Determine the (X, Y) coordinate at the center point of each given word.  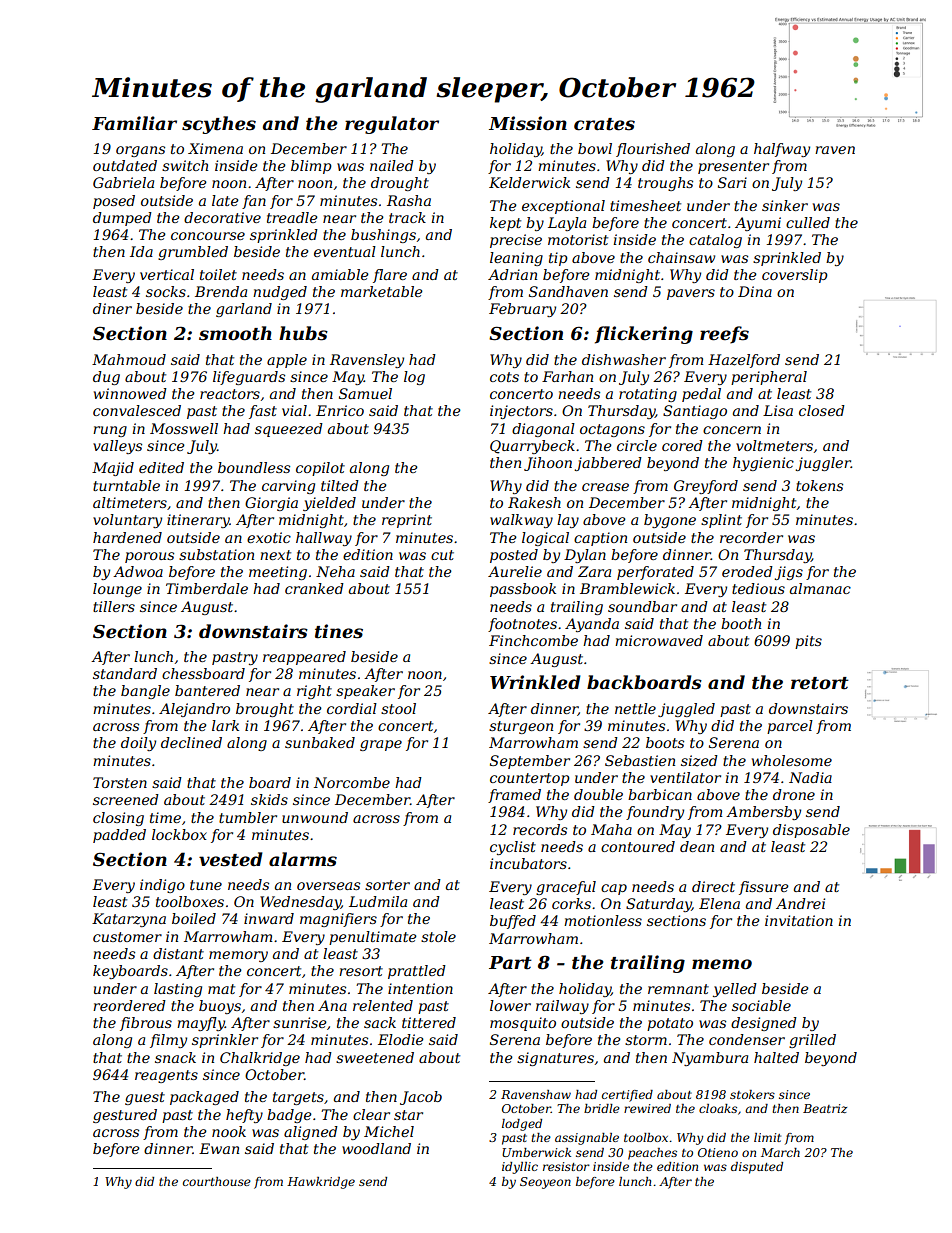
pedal (701, 395)
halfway (782, 150)
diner (112, 308)
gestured (125, 1116)
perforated (655, 573)
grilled (812, 1041)
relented (383, 1005)
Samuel (365, 393)
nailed (392, 165)
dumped (122, 219)
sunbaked (320, 742)
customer (127, 937)
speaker (365, 692)
